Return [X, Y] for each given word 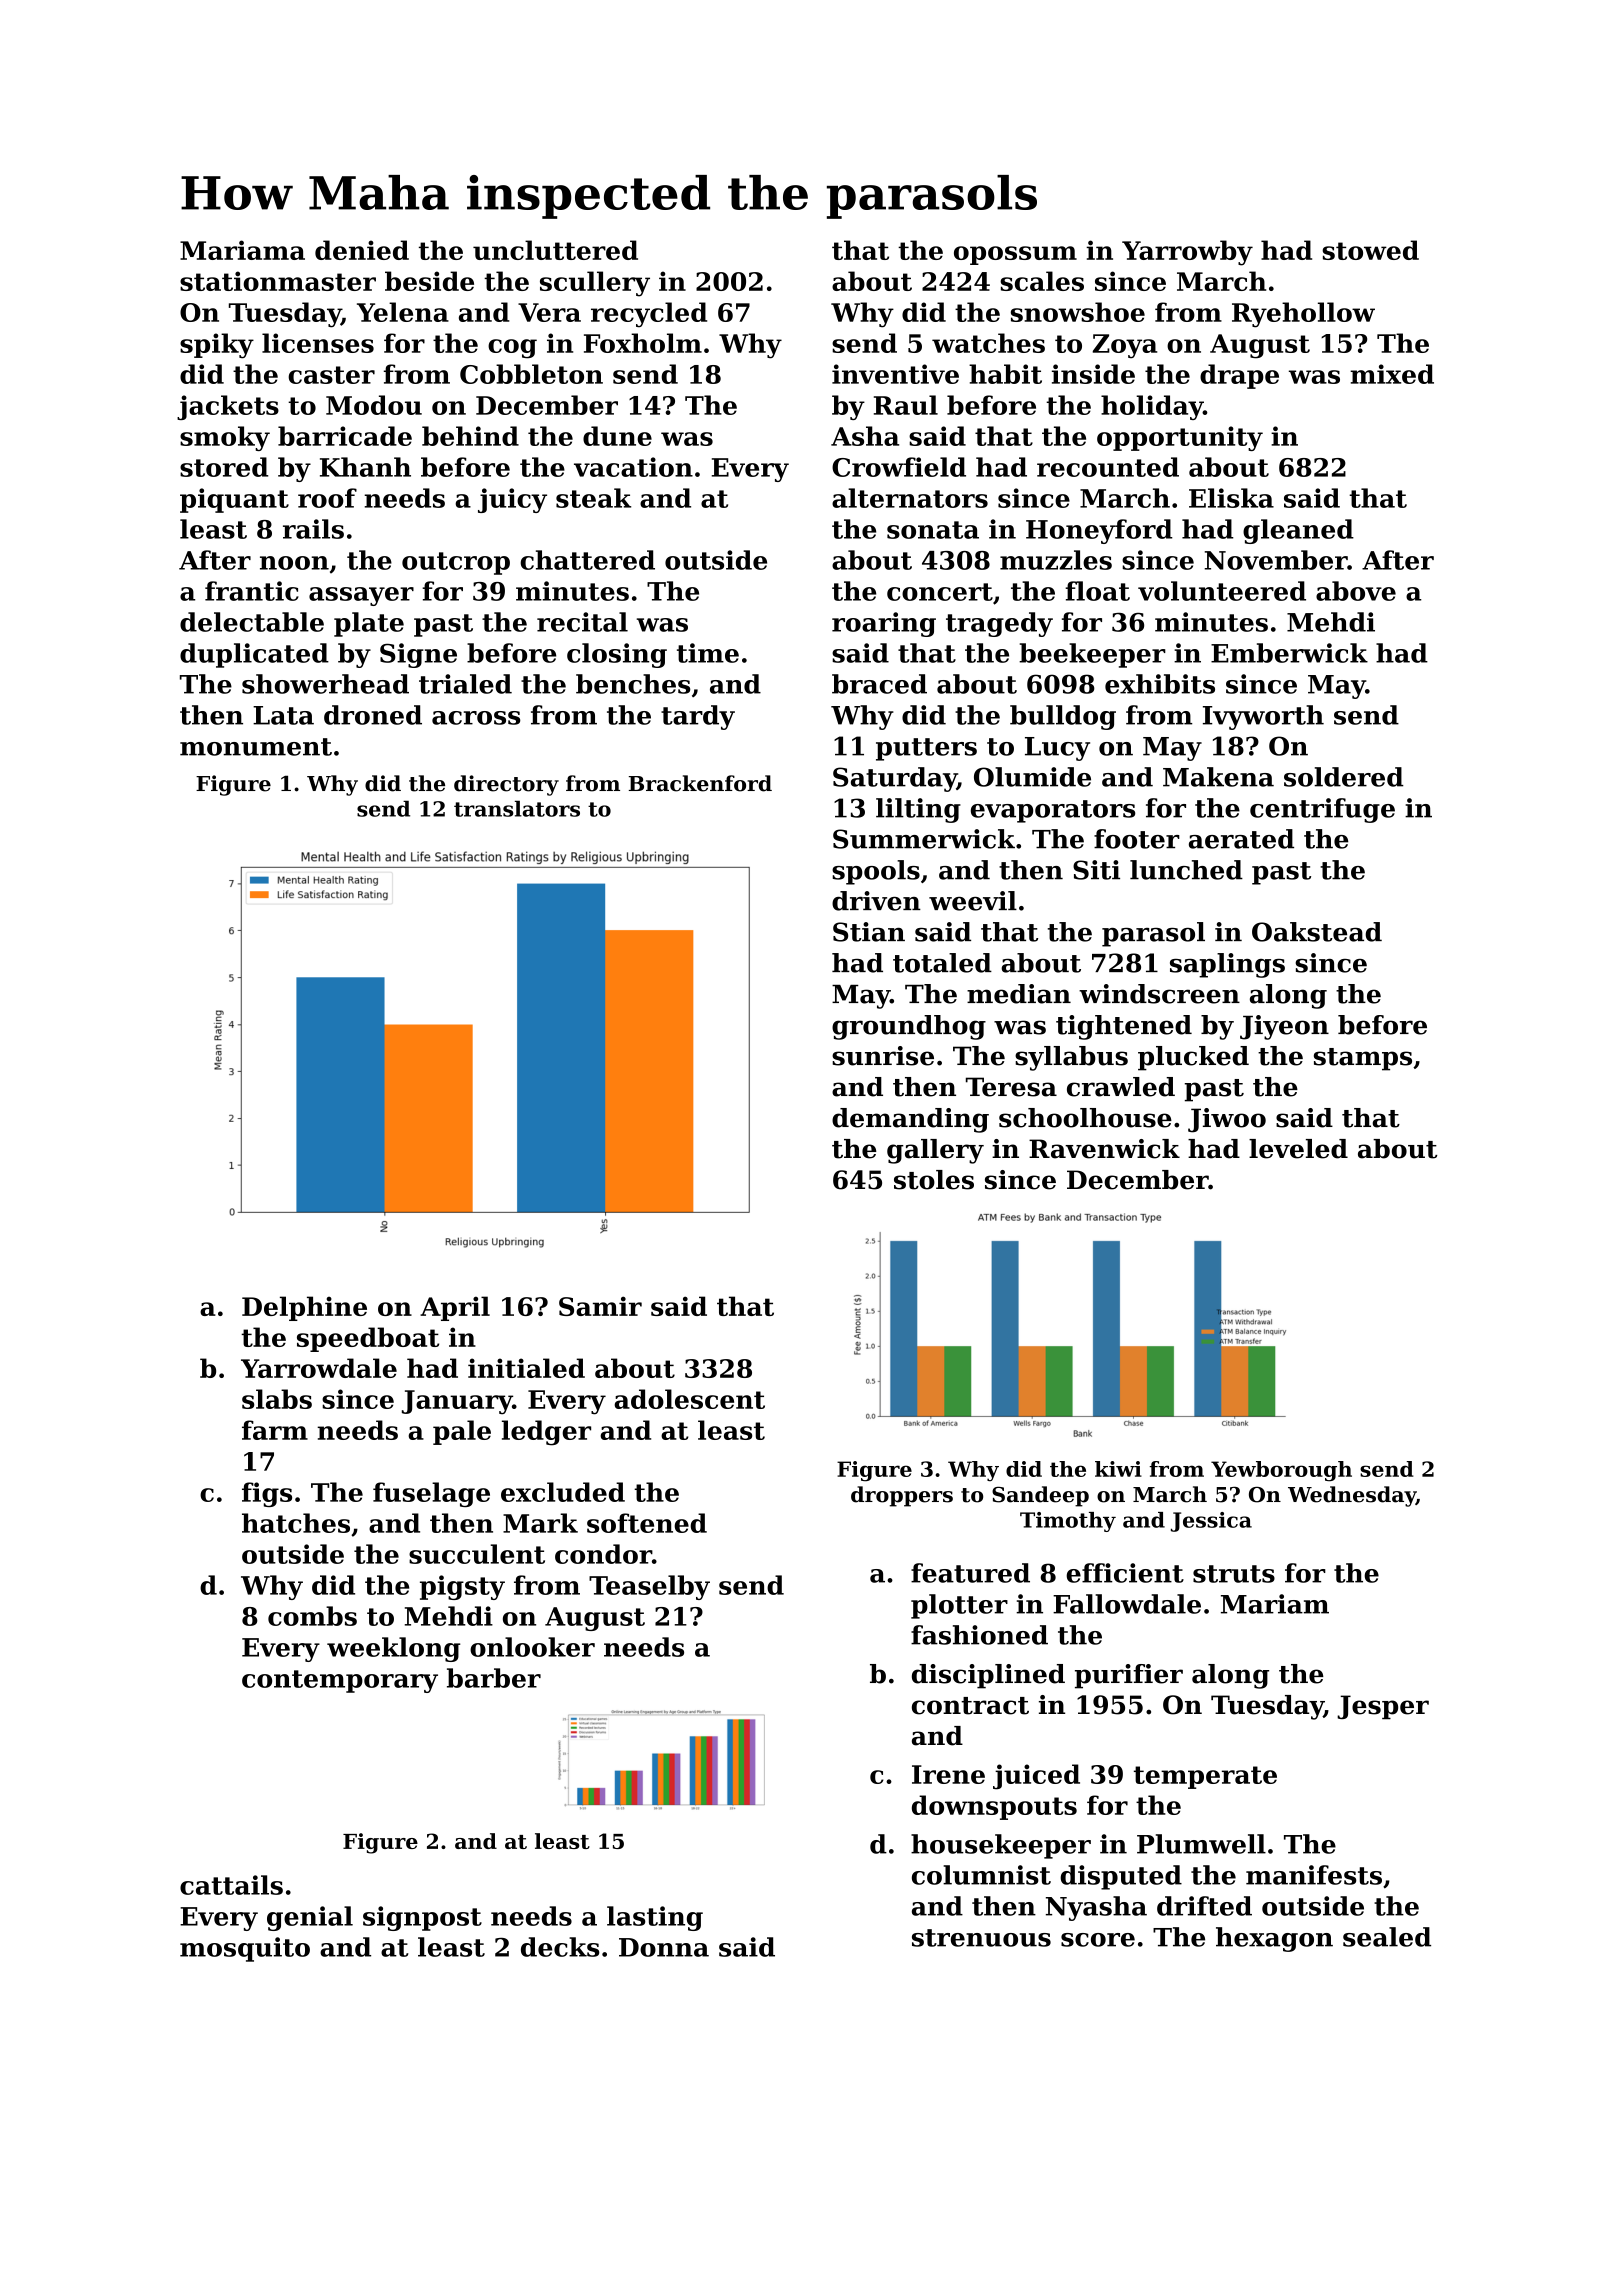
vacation [633, 467]
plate [369, 624]
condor [603, 1554]
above [1356, 591]
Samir [600, 1306]
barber [494, 1678]
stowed [1370, 250]
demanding [910, 1120]
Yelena [403, 312]
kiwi [1118, 1469]
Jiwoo [1227, 1120]
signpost [422, 1918]
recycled [649, 315]
